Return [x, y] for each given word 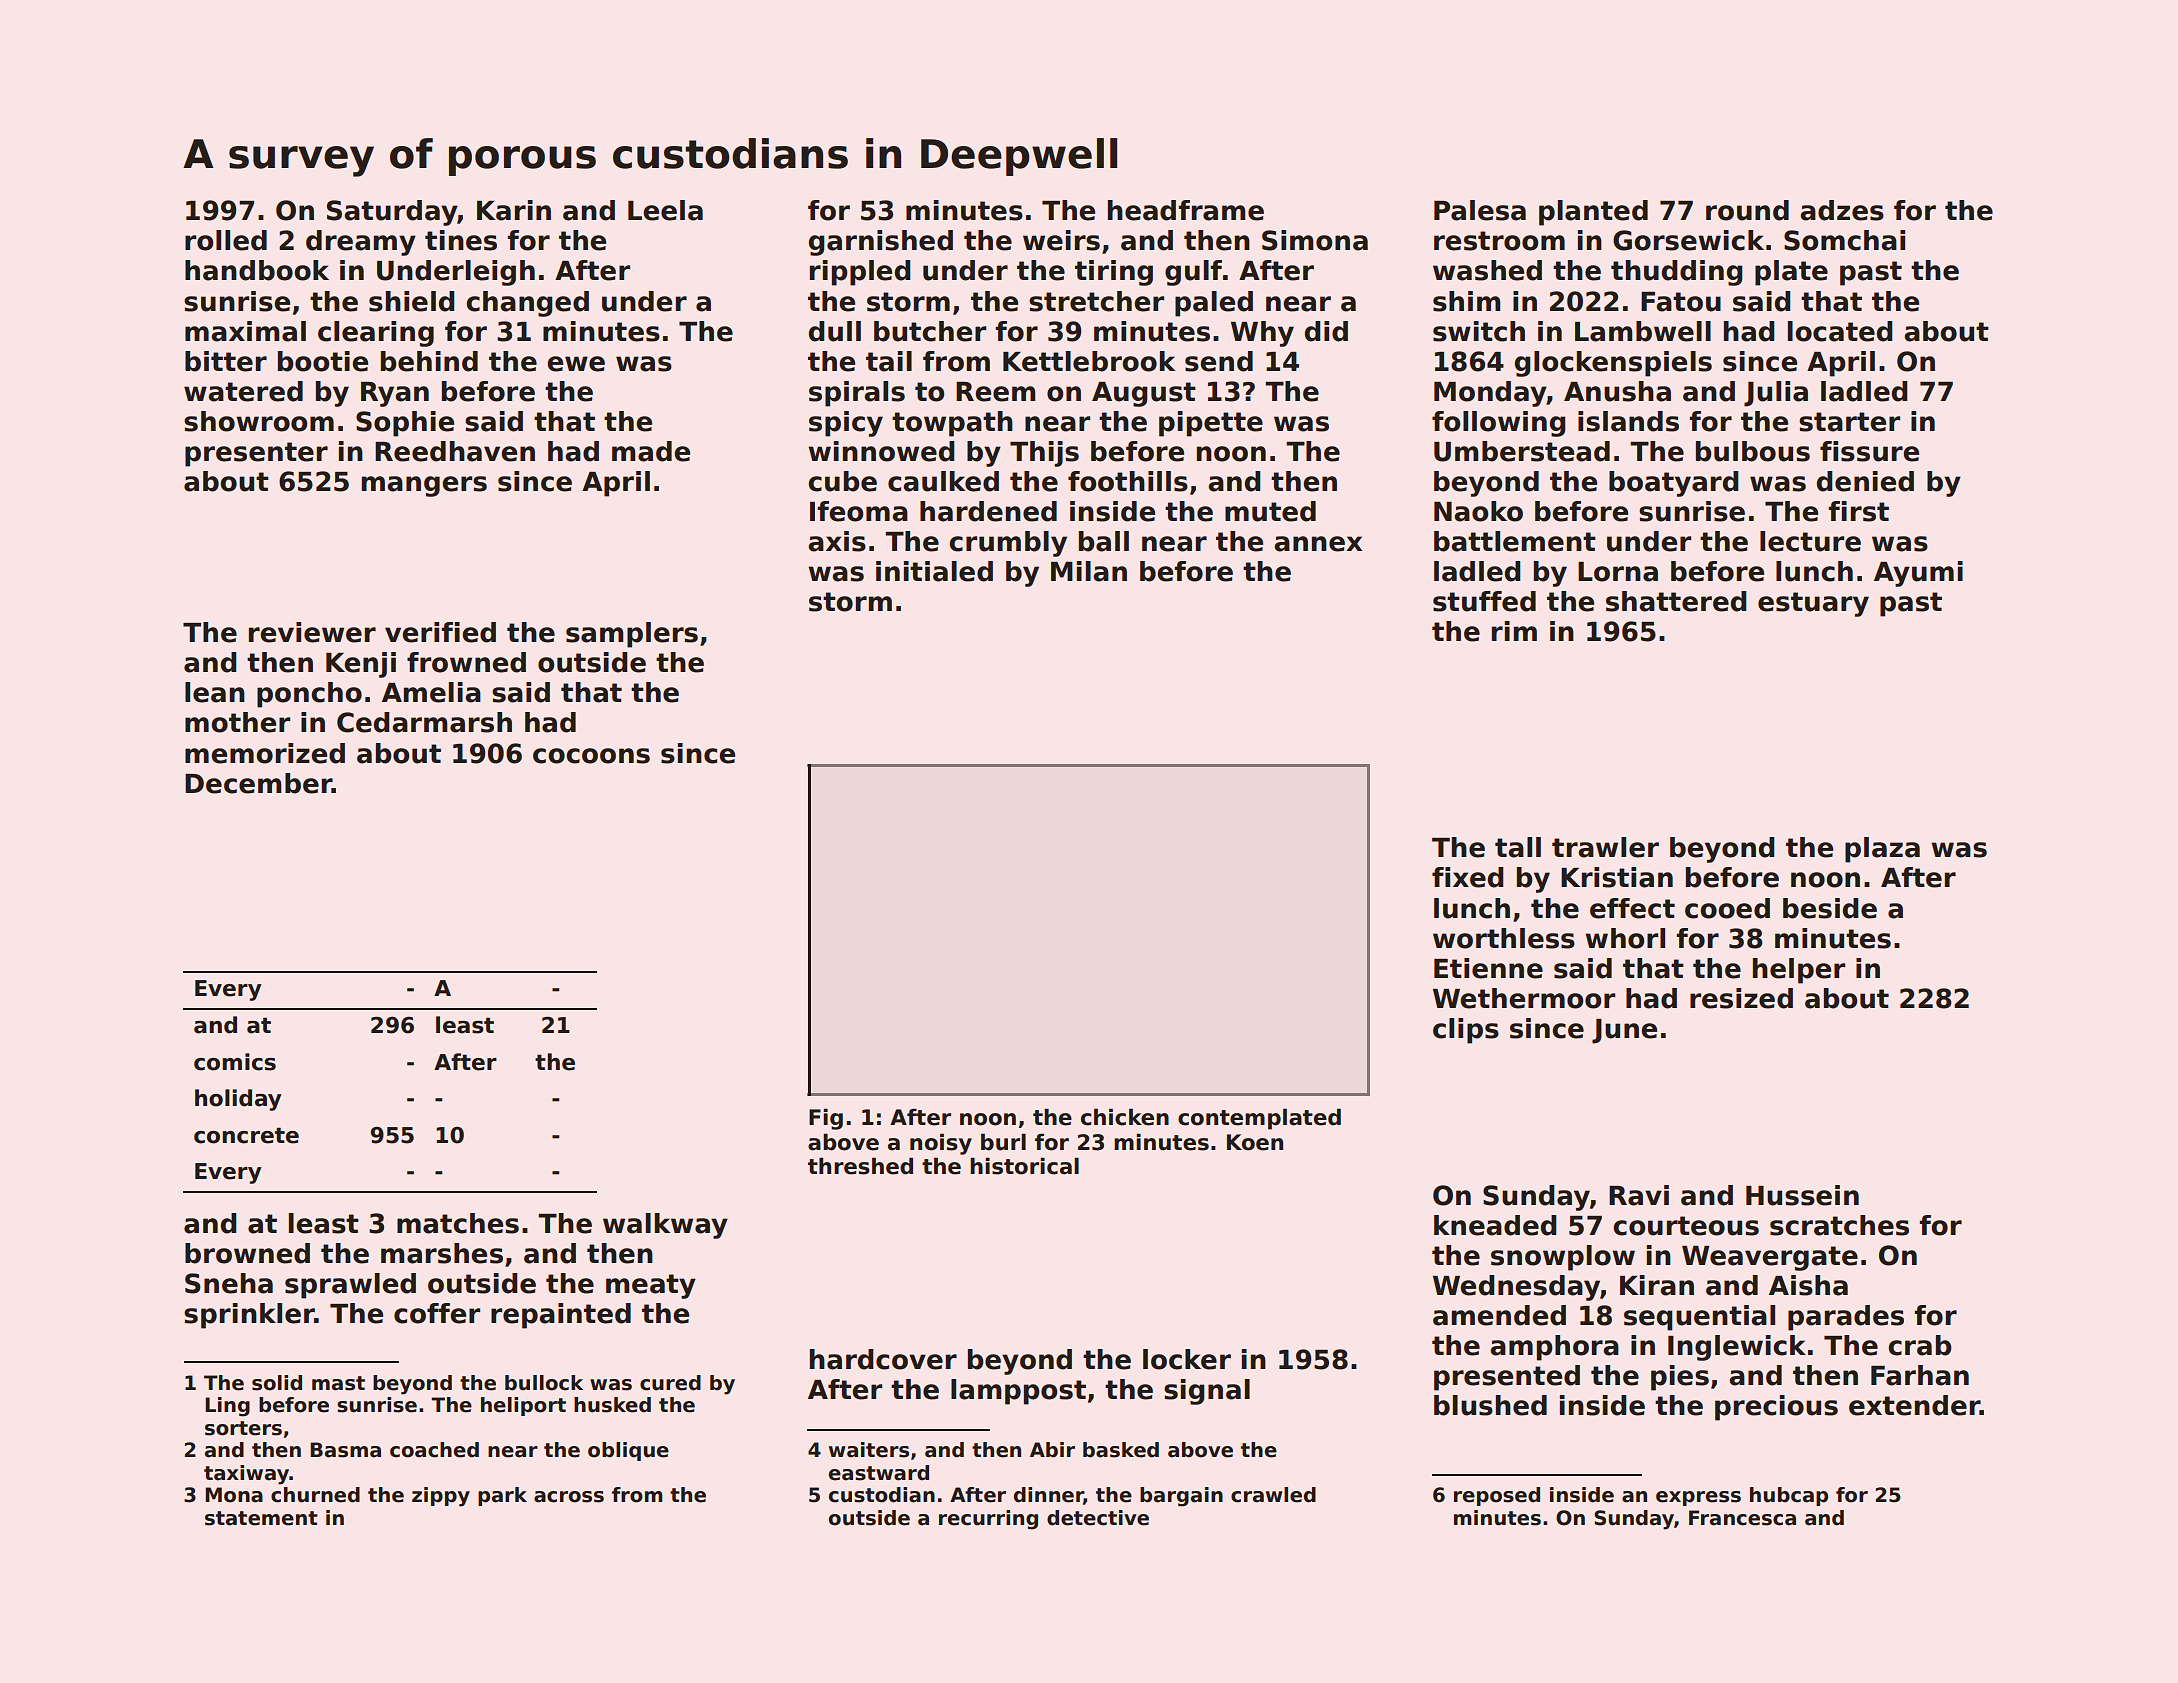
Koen [1255, 1142]
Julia [1776, 394]
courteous [1686, 1226]
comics [235, 1062]
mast [338, 1383]
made [651, 451]
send [1219, 361]
